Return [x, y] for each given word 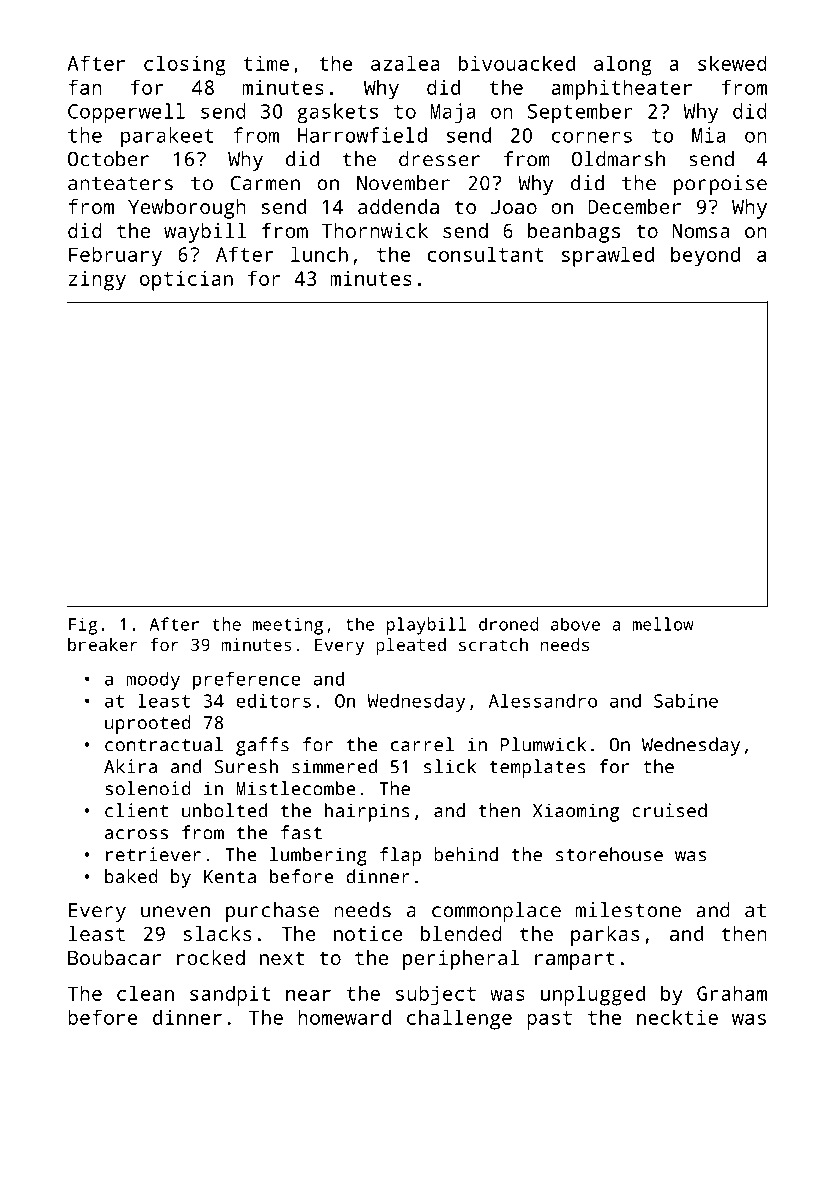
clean [145, 993]
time [266, 63]
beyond [705, 256]
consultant [485, 254]
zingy [97, 281]
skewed [732, 63]
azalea [405, 63]
